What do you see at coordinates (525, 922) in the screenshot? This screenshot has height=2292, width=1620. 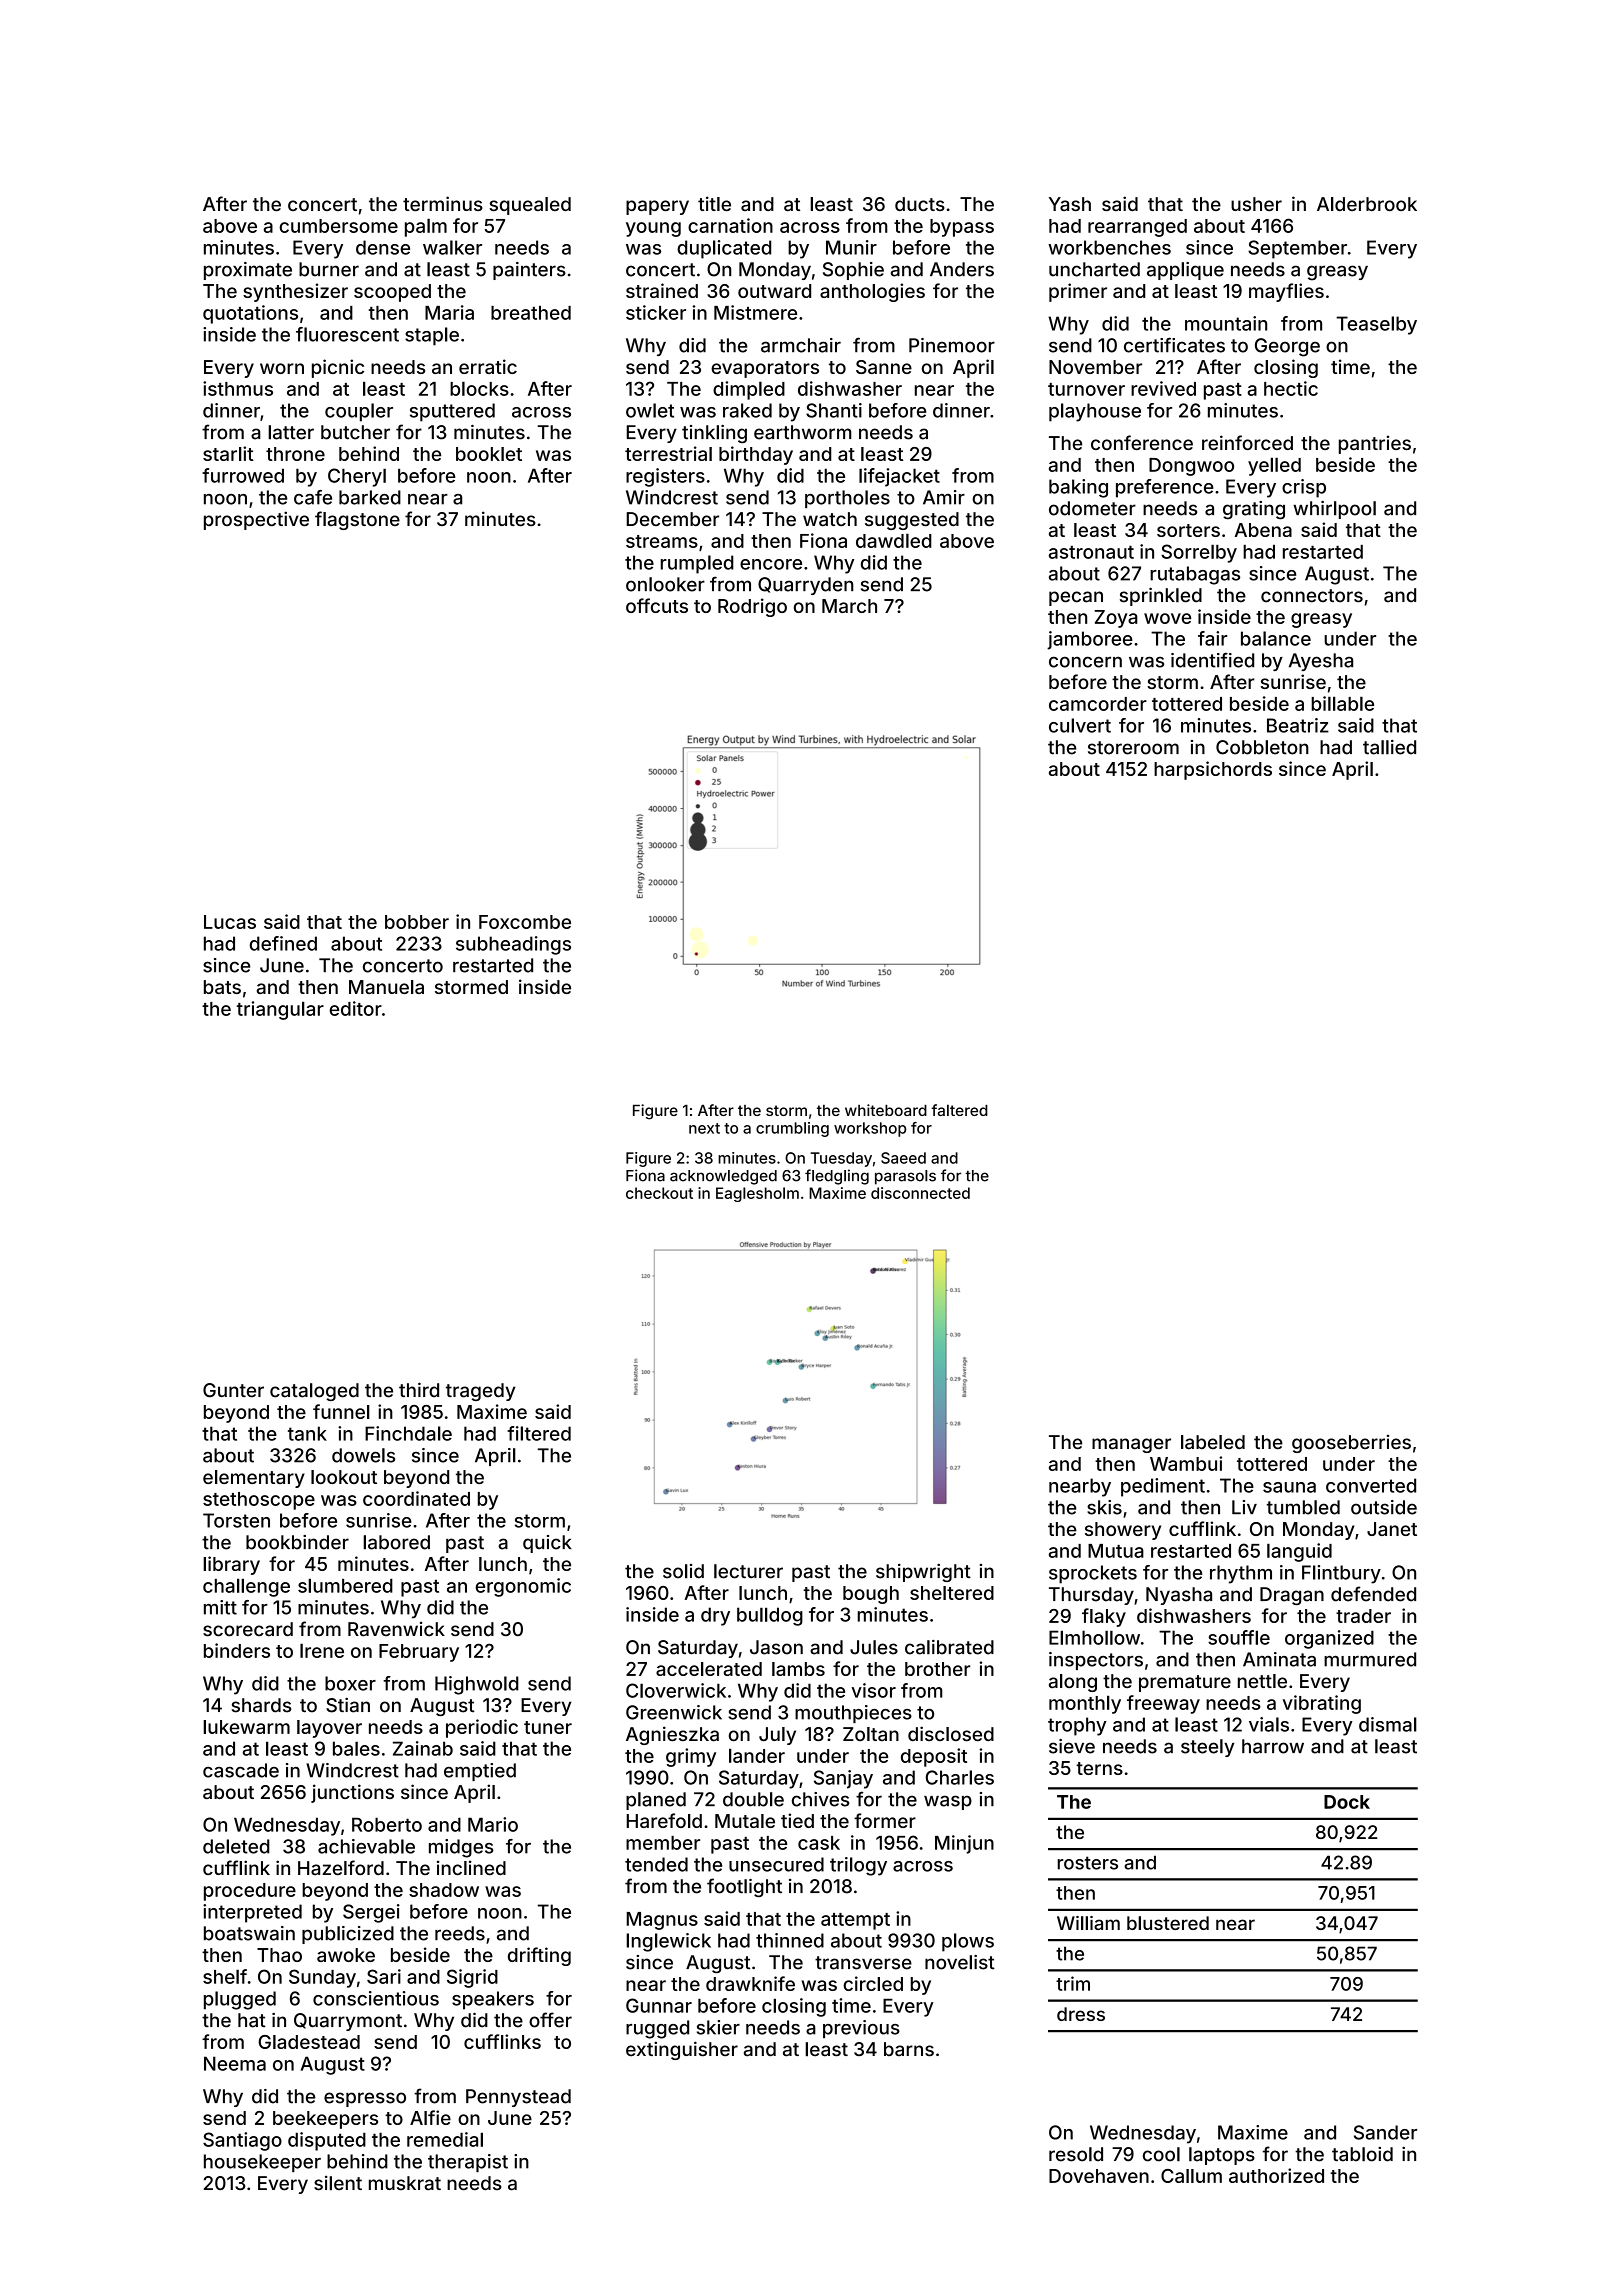 I see `Foxcombe` at bounding box center [525, 922].
